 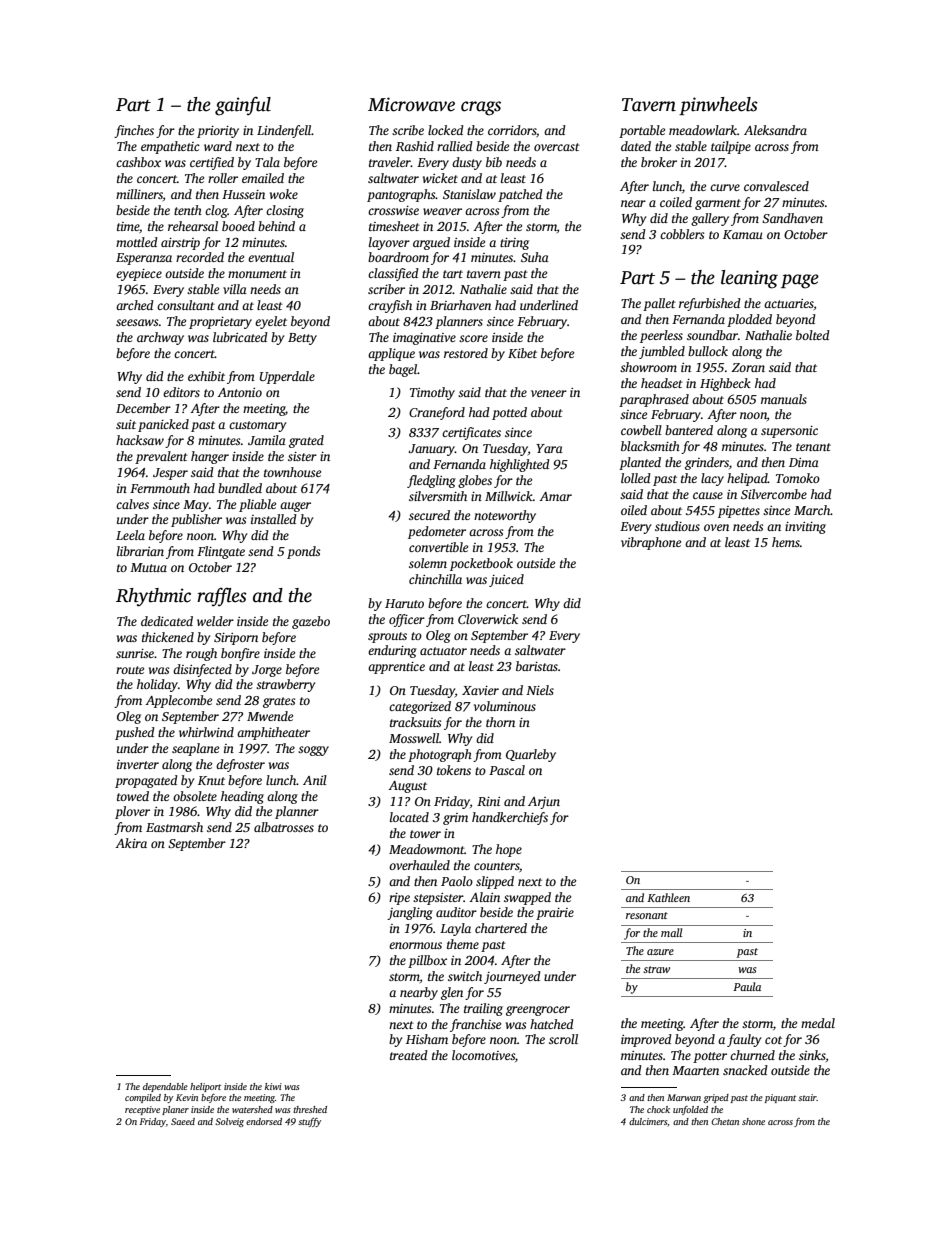 I want to click on overcast, so click(x=557, y=147).
